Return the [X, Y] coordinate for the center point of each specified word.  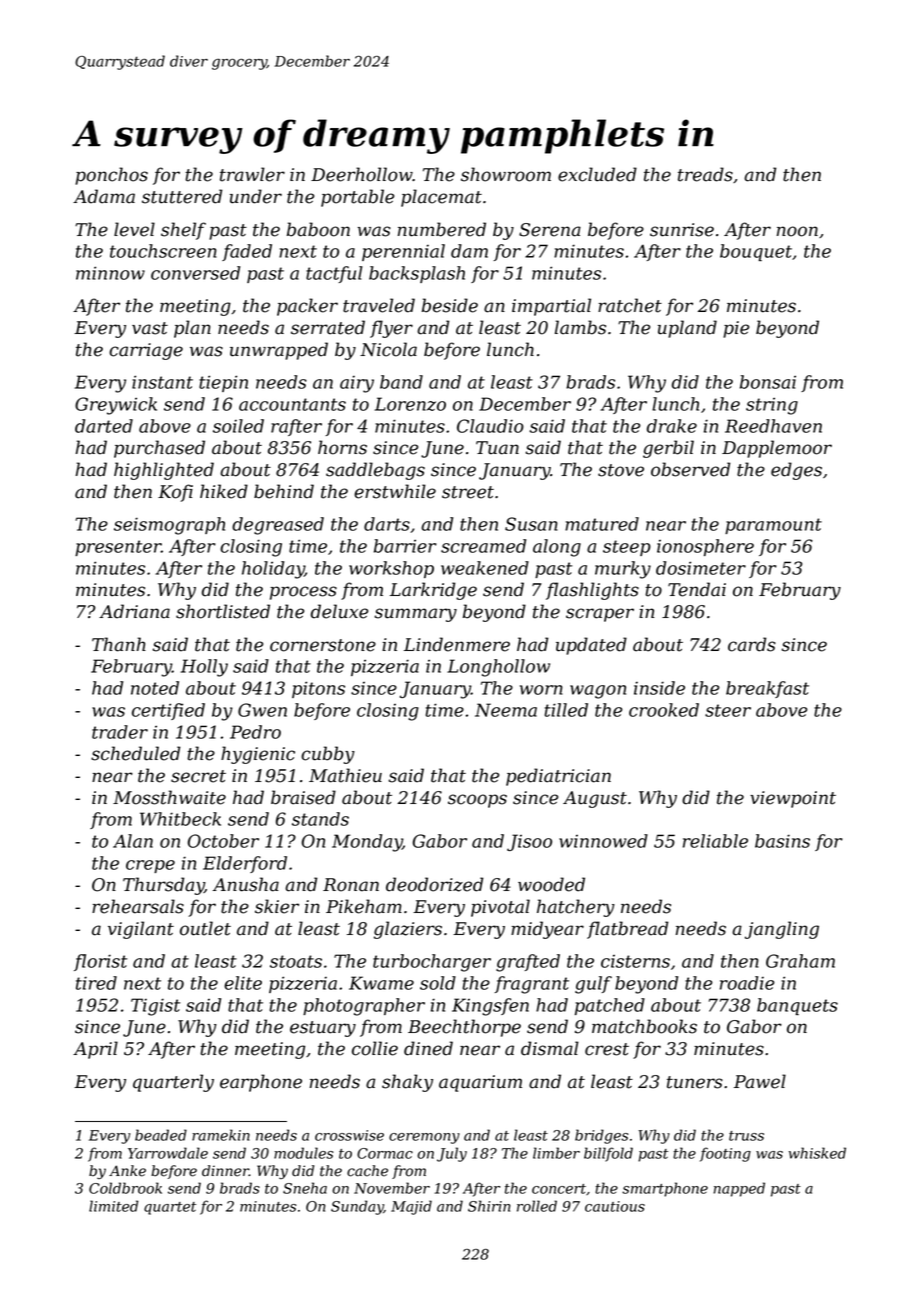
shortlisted [223, 611]
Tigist [155, 1007]
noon [797, 231]
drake [672, 426]
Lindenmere [457, 644]
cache [367, 1171]
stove [621, 470]
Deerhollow [362, 174]
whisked [817, 1153]
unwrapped [279, 351]
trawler [252, 174]
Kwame [381, 983]
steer [728, 710]
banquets [797, 1006]
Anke [127, 1171]
